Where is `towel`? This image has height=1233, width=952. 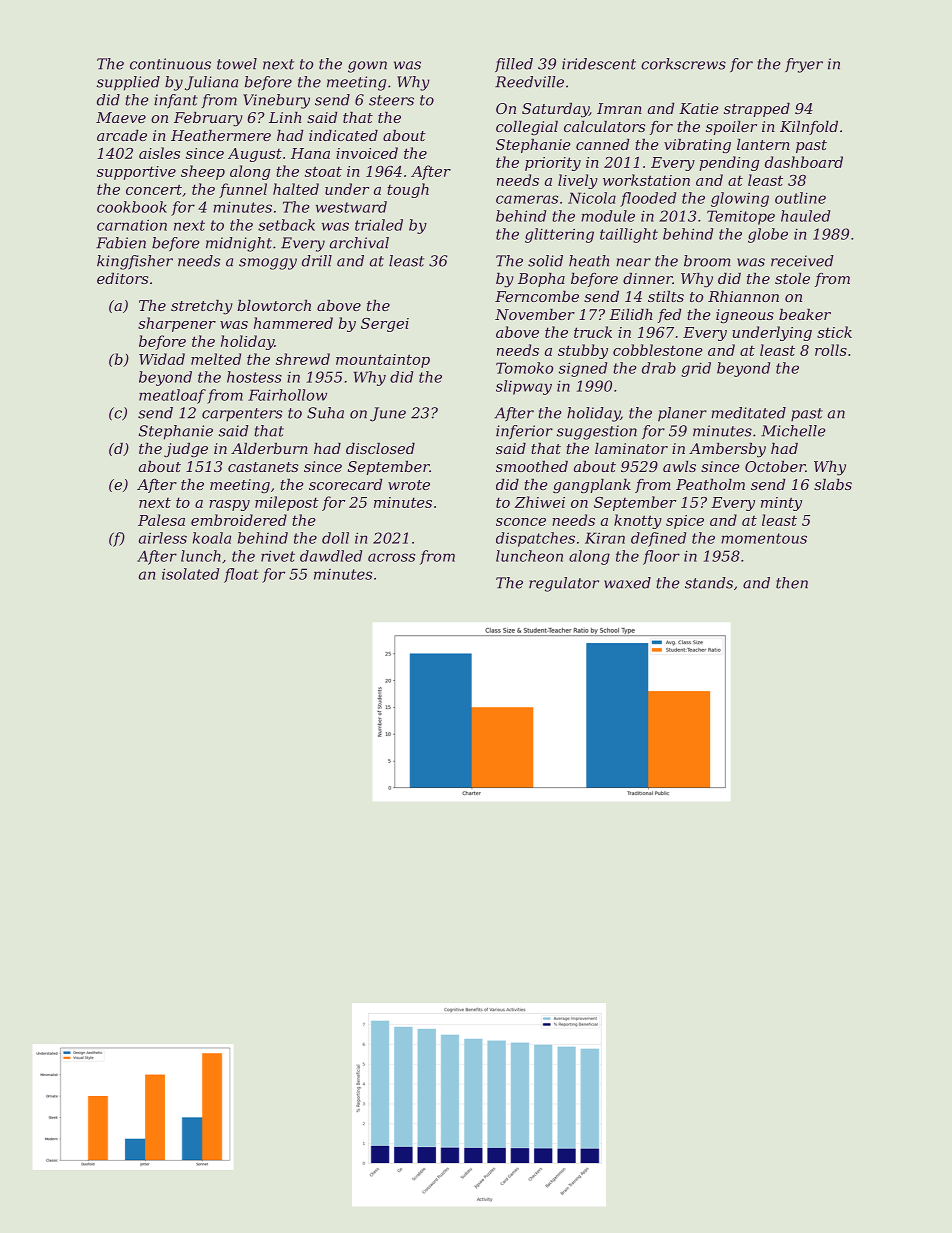 towel is located at coordinates (237, 64).
